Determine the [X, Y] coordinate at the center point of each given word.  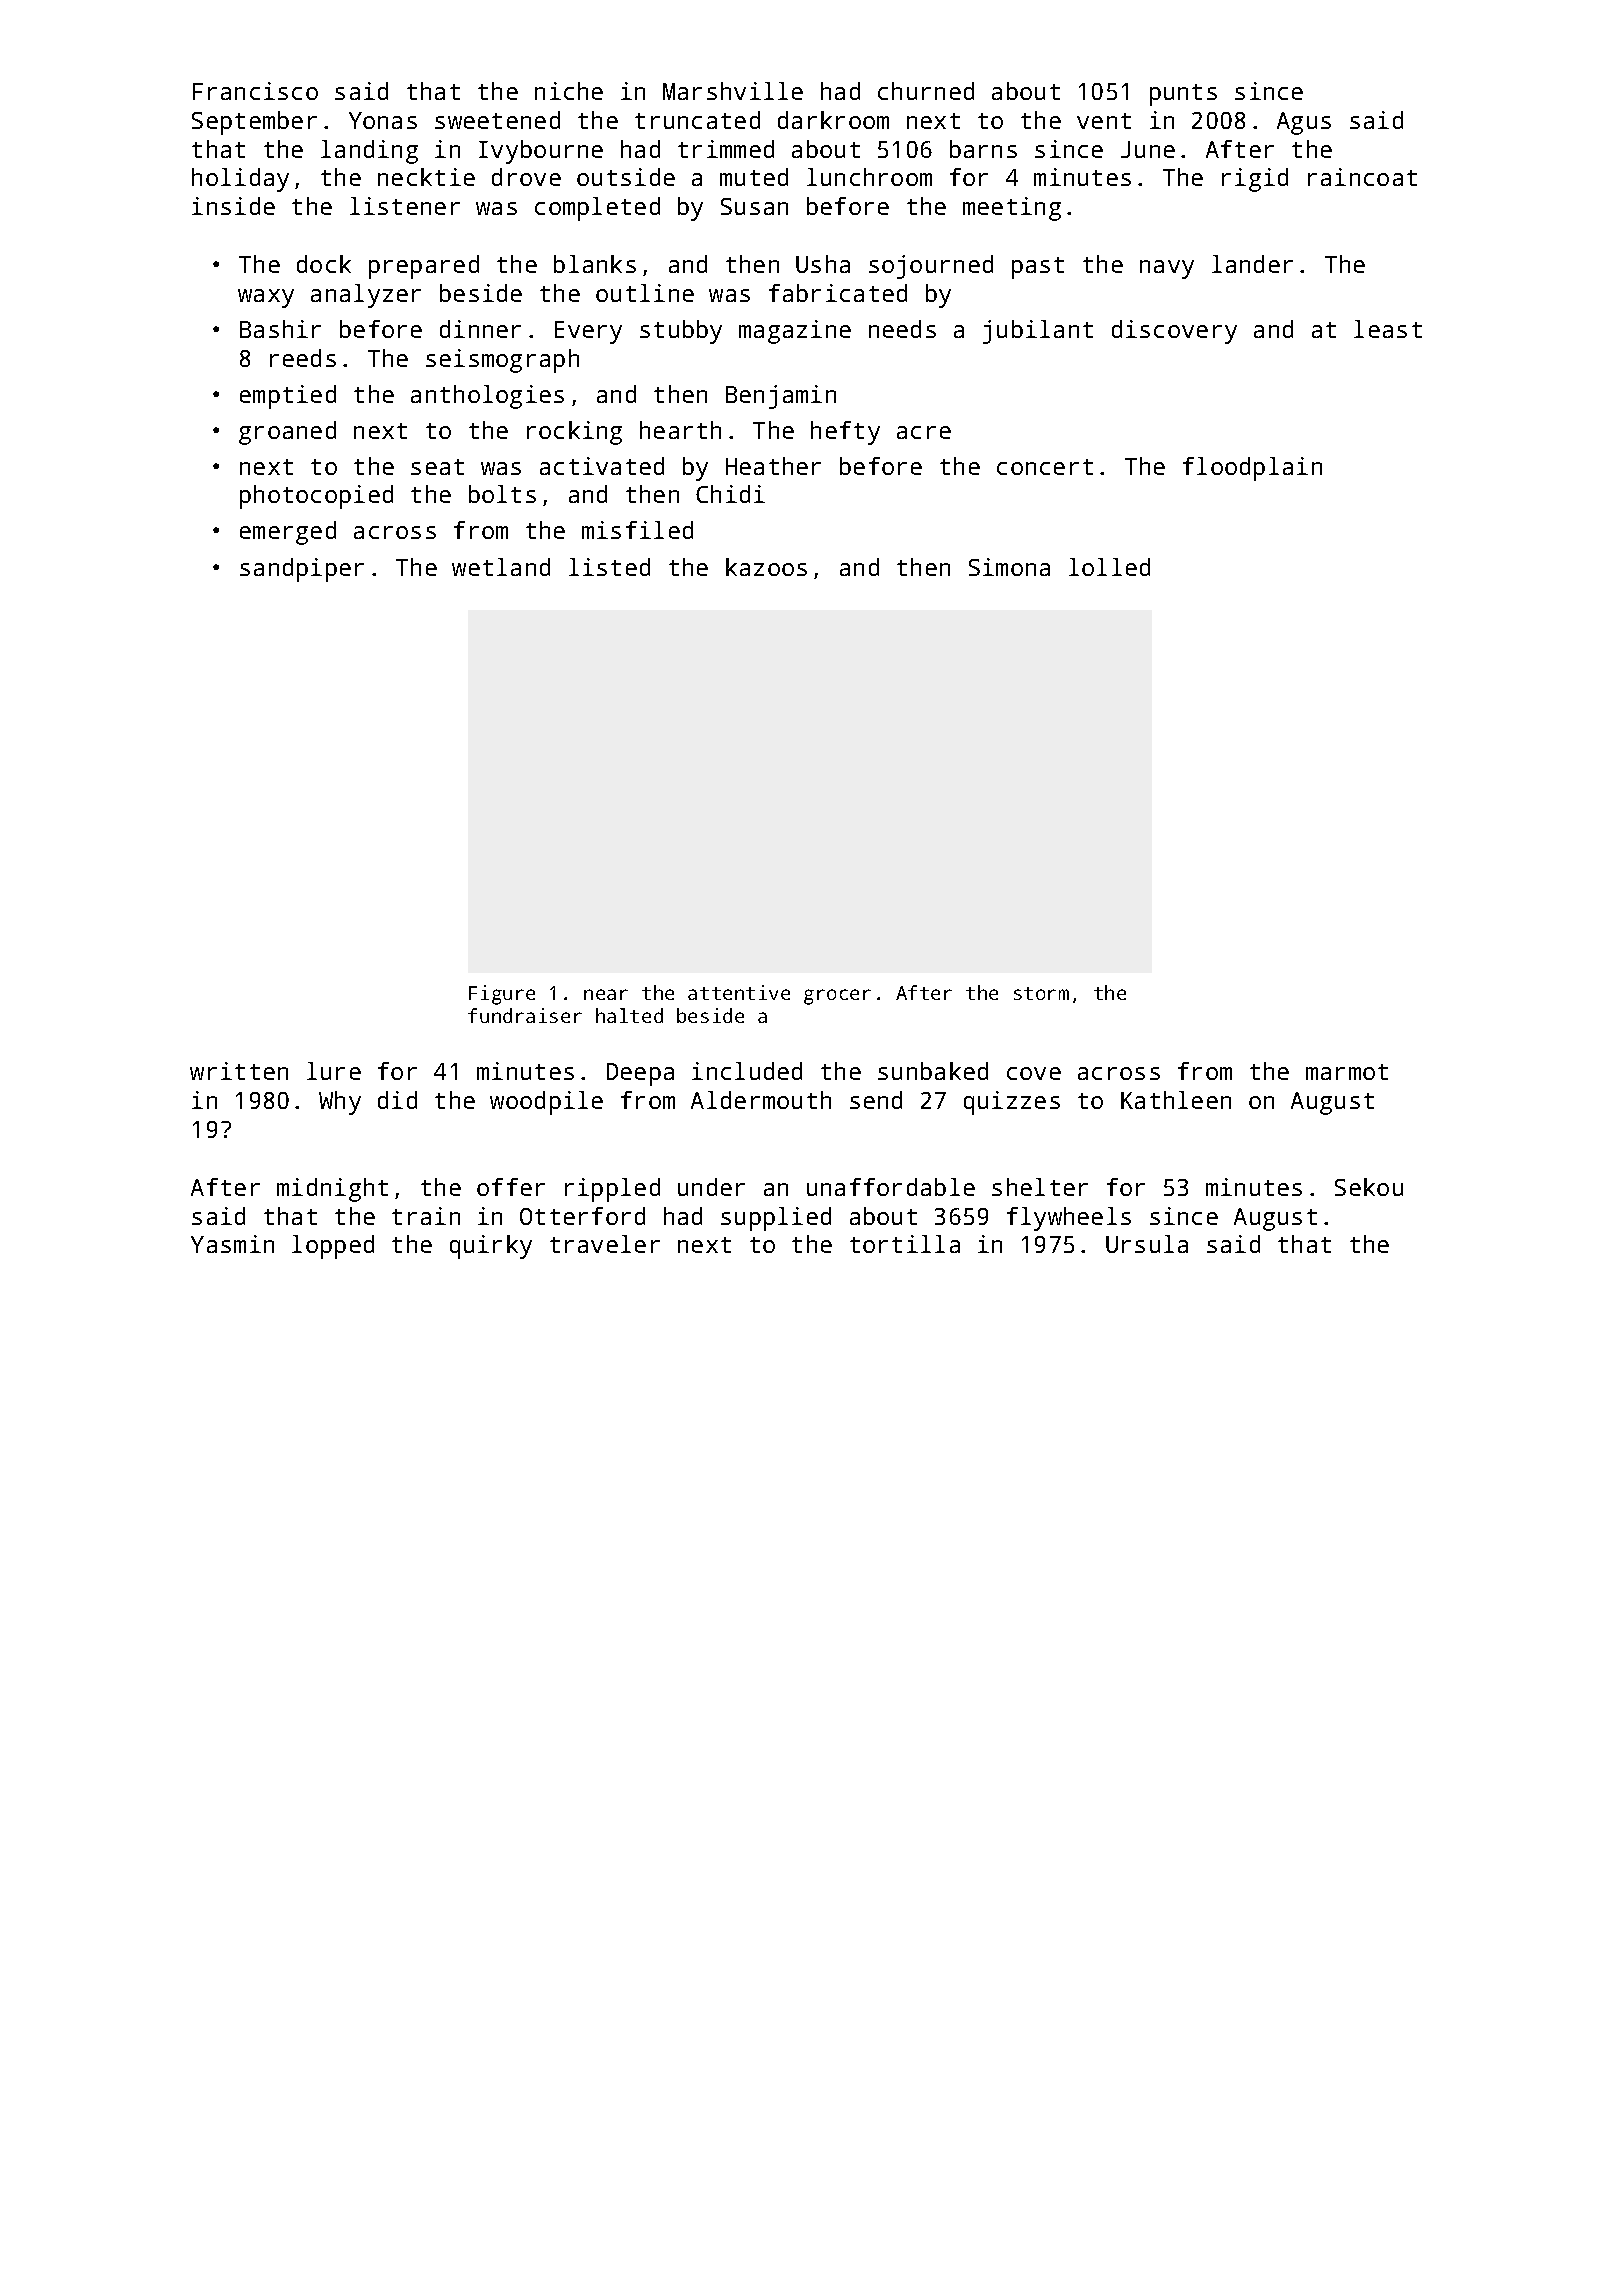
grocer [837, 997]
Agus [1304, 123]
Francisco [255, 91]
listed [609, 567]
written [239, 1071]
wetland [501, 567]
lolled [1109, 567]
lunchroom [869, 177]
